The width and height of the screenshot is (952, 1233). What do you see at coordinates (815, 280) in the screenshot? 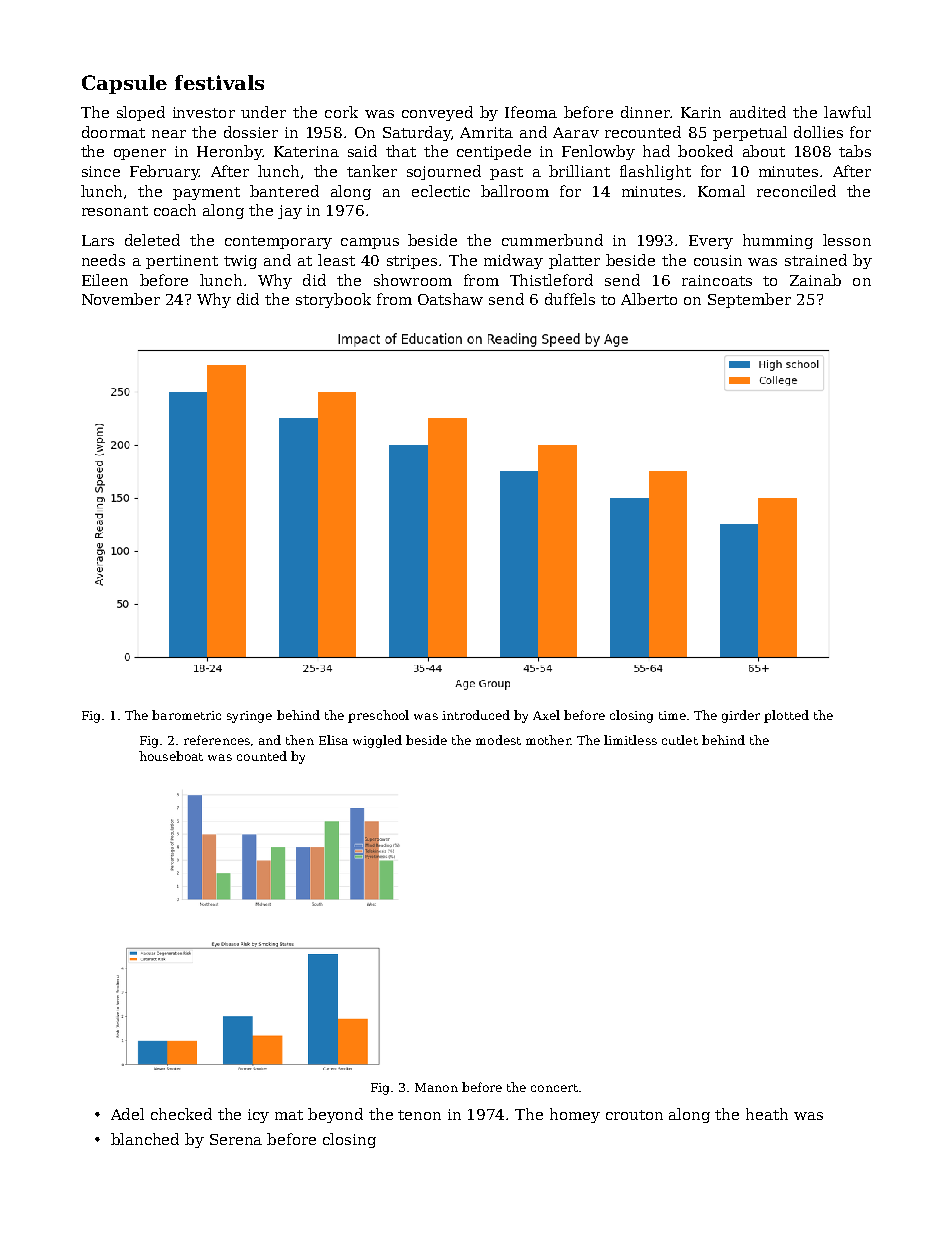
I see `Zainab` at bounding box center [815, 280].
